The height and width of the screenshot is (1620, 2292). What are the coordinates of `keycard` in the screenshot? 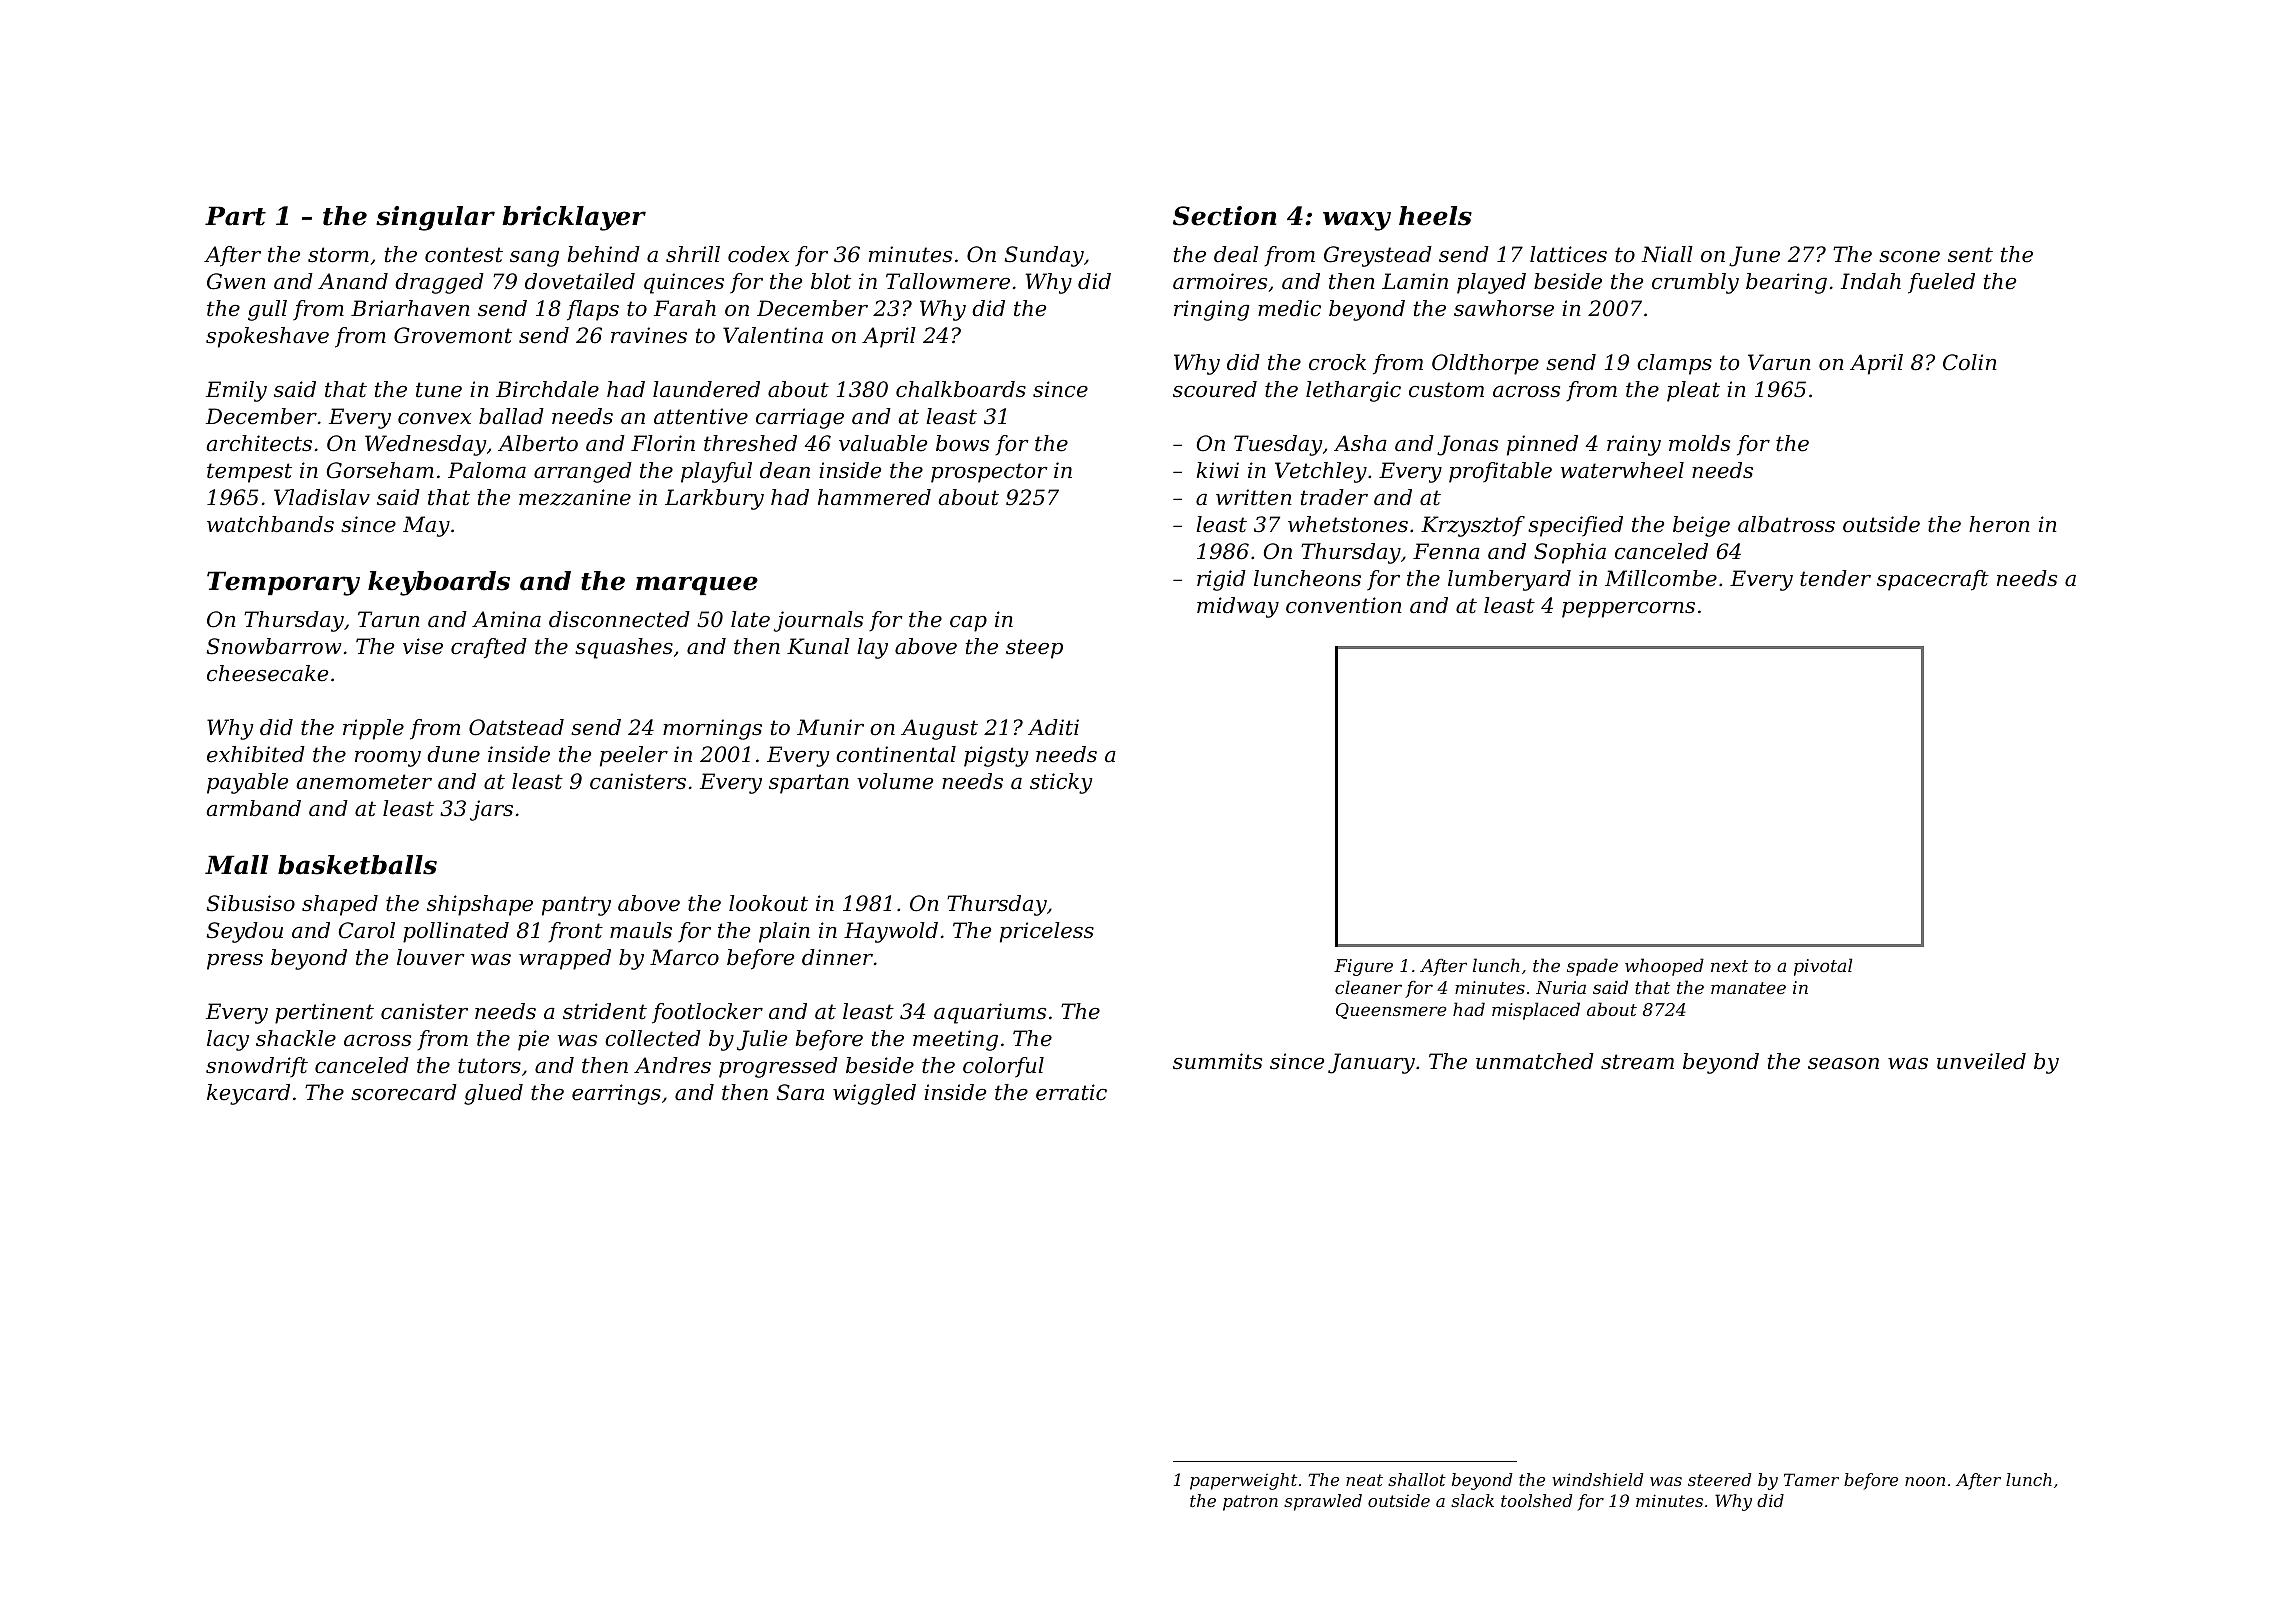 It's located at (248, 1094).
